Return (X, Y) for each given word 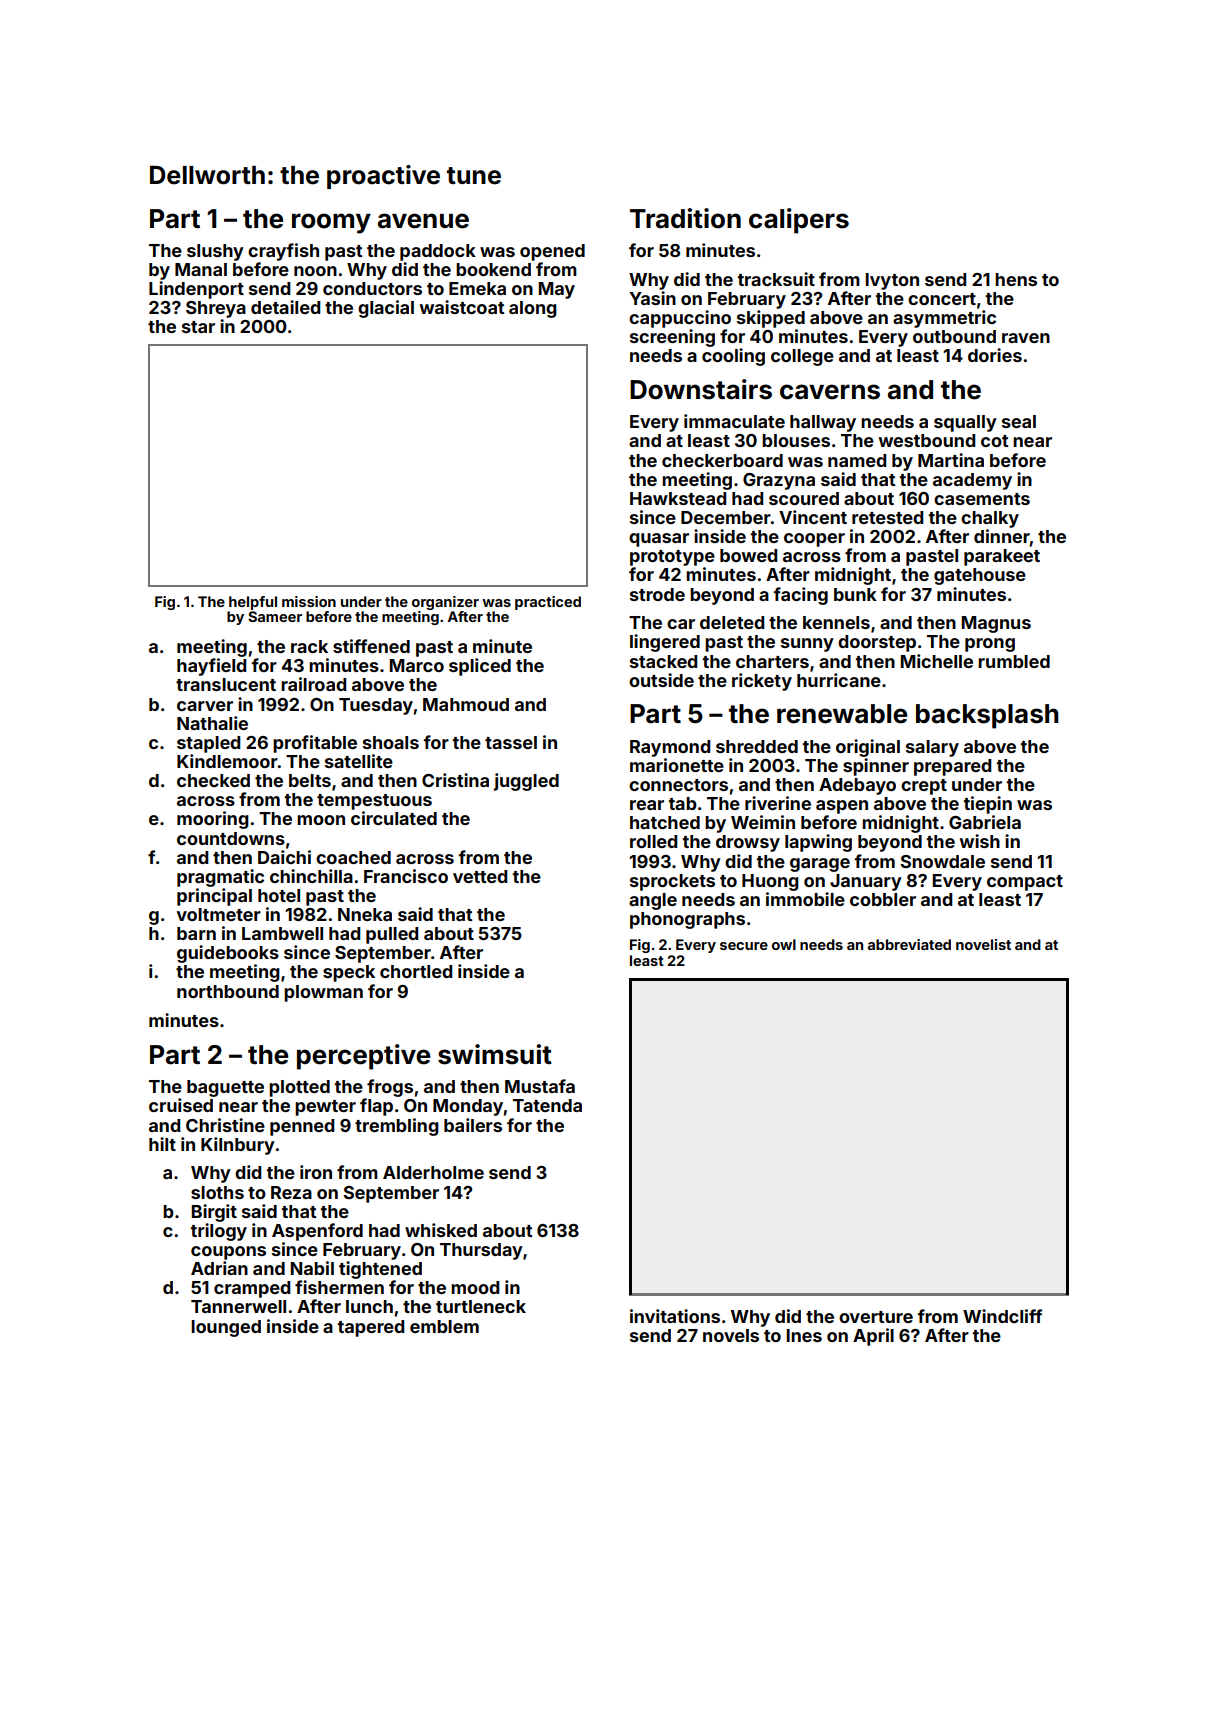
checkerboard (722, 460)
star (198, 327)
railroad (313, 684)
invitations (675, 1316)
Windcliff (1002, 1316)
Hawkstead (678, 498)
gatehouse (980, 576)
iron (316, 1172)
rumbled (1014, 661)
